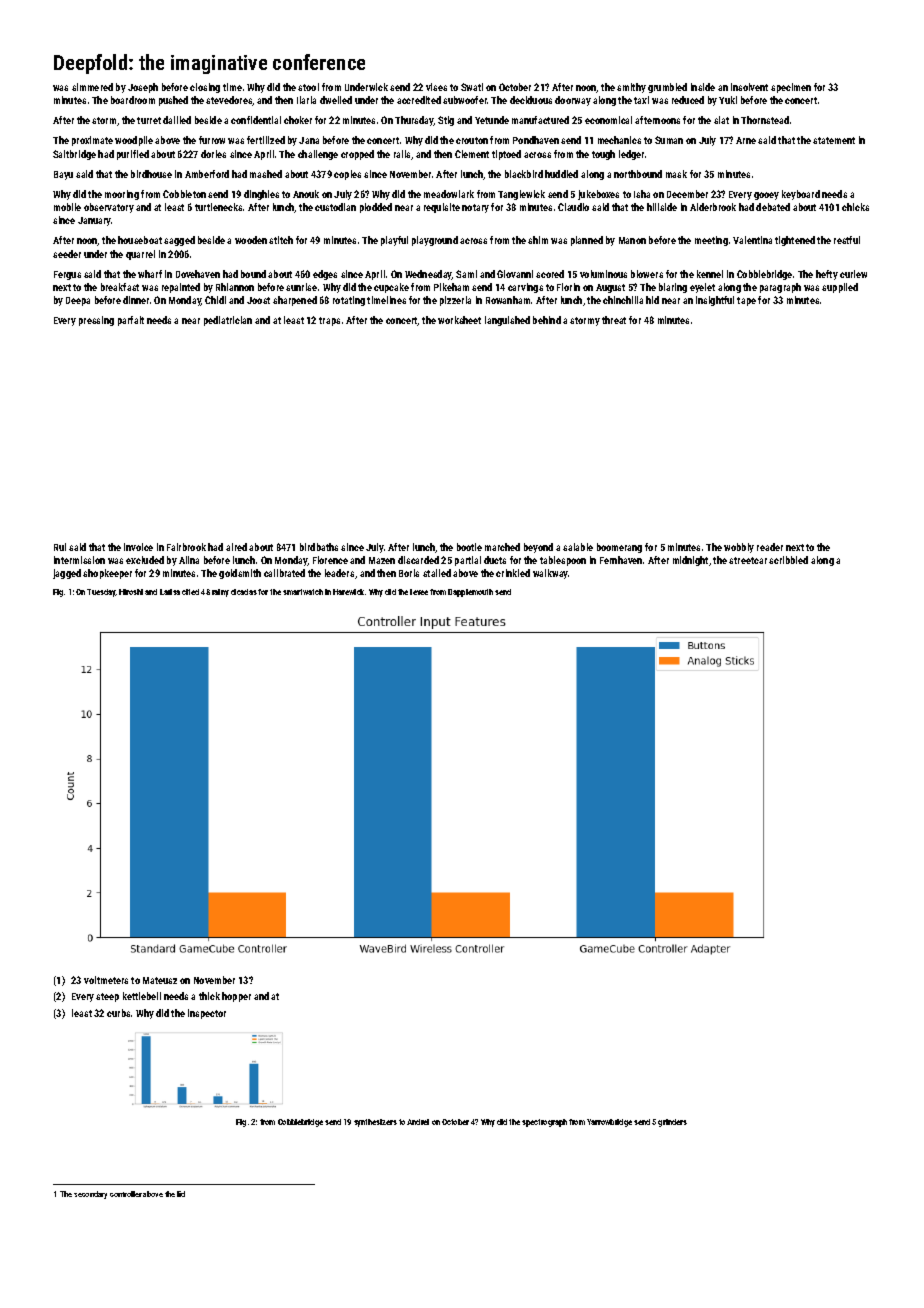  Describe the element at coordinates (106, 980) in the screenshot. I see `voltmeters` at that location.
